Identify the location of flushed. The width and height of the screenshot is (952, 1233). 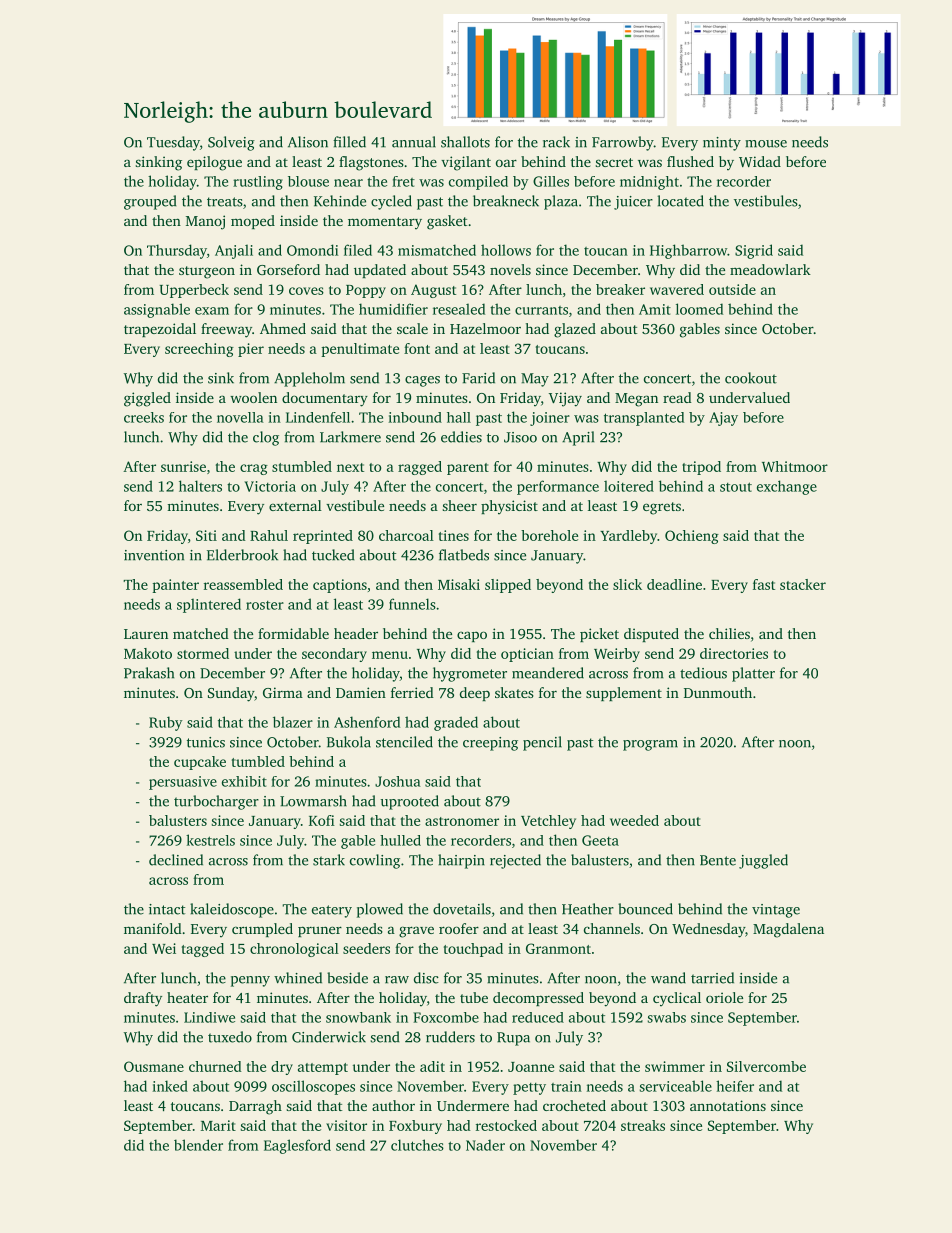
(690, 161).
